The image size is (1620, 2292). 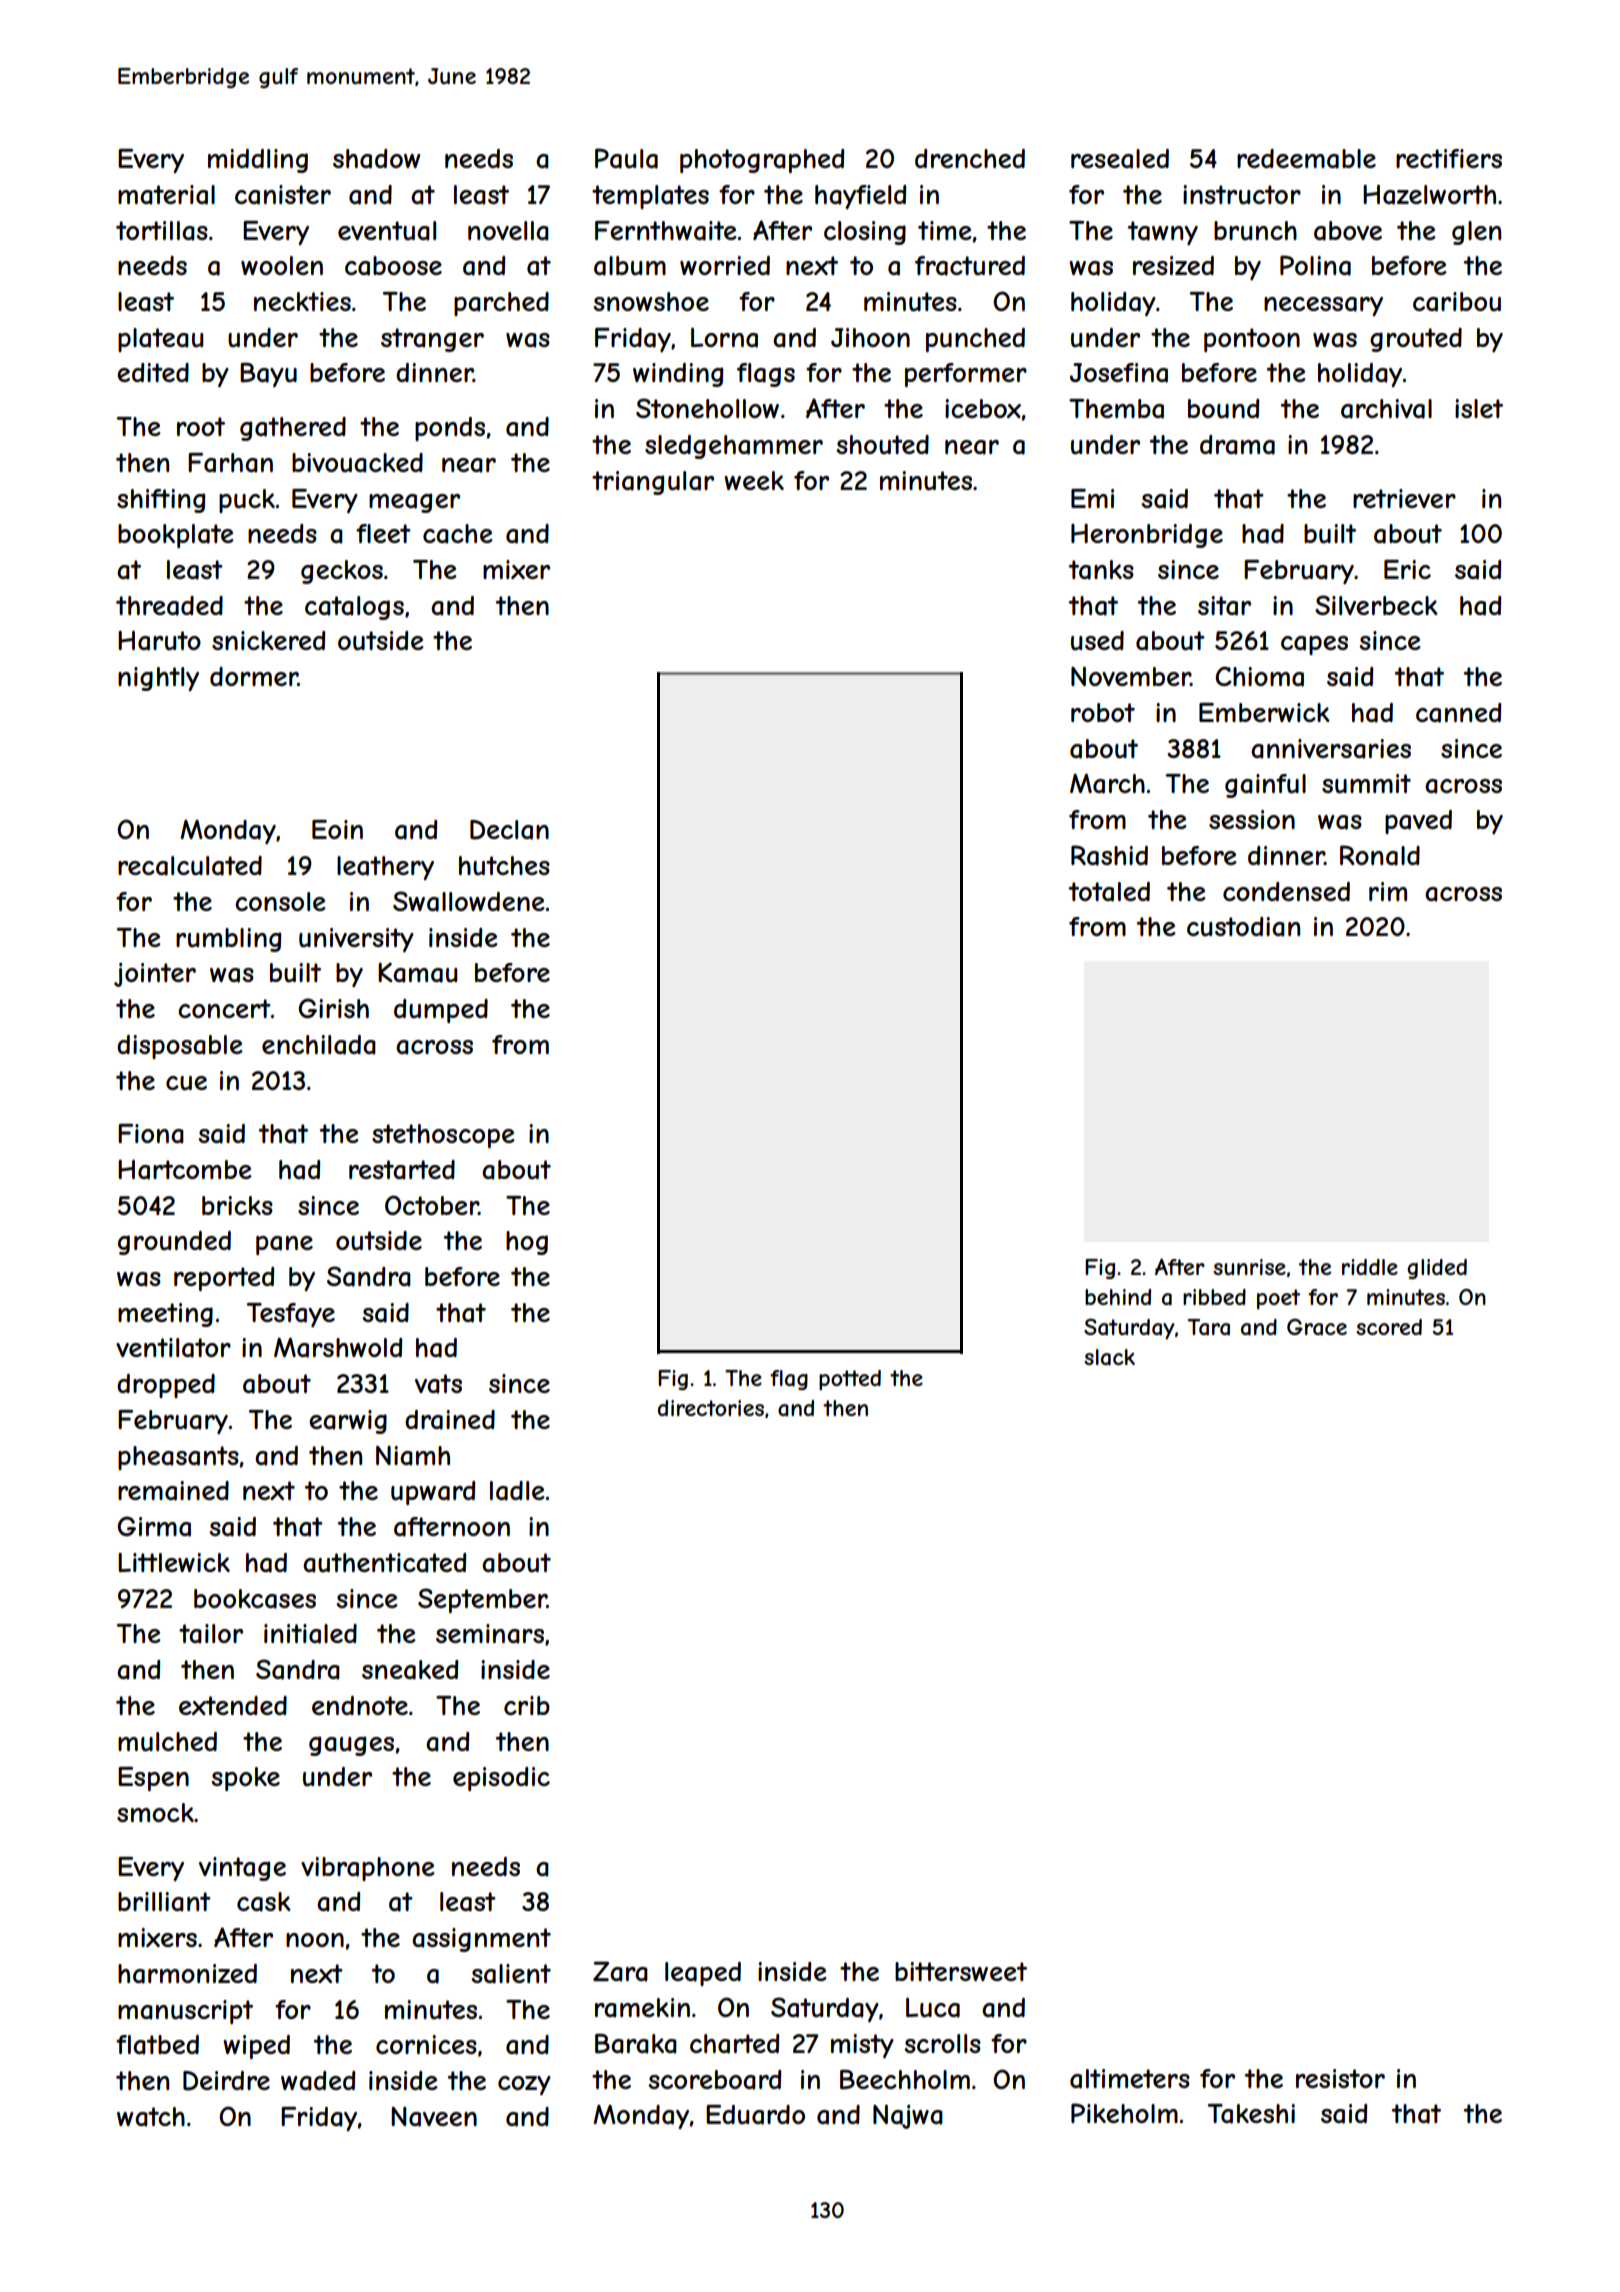 I want to click on bound, so click(x=1223, y=409).
